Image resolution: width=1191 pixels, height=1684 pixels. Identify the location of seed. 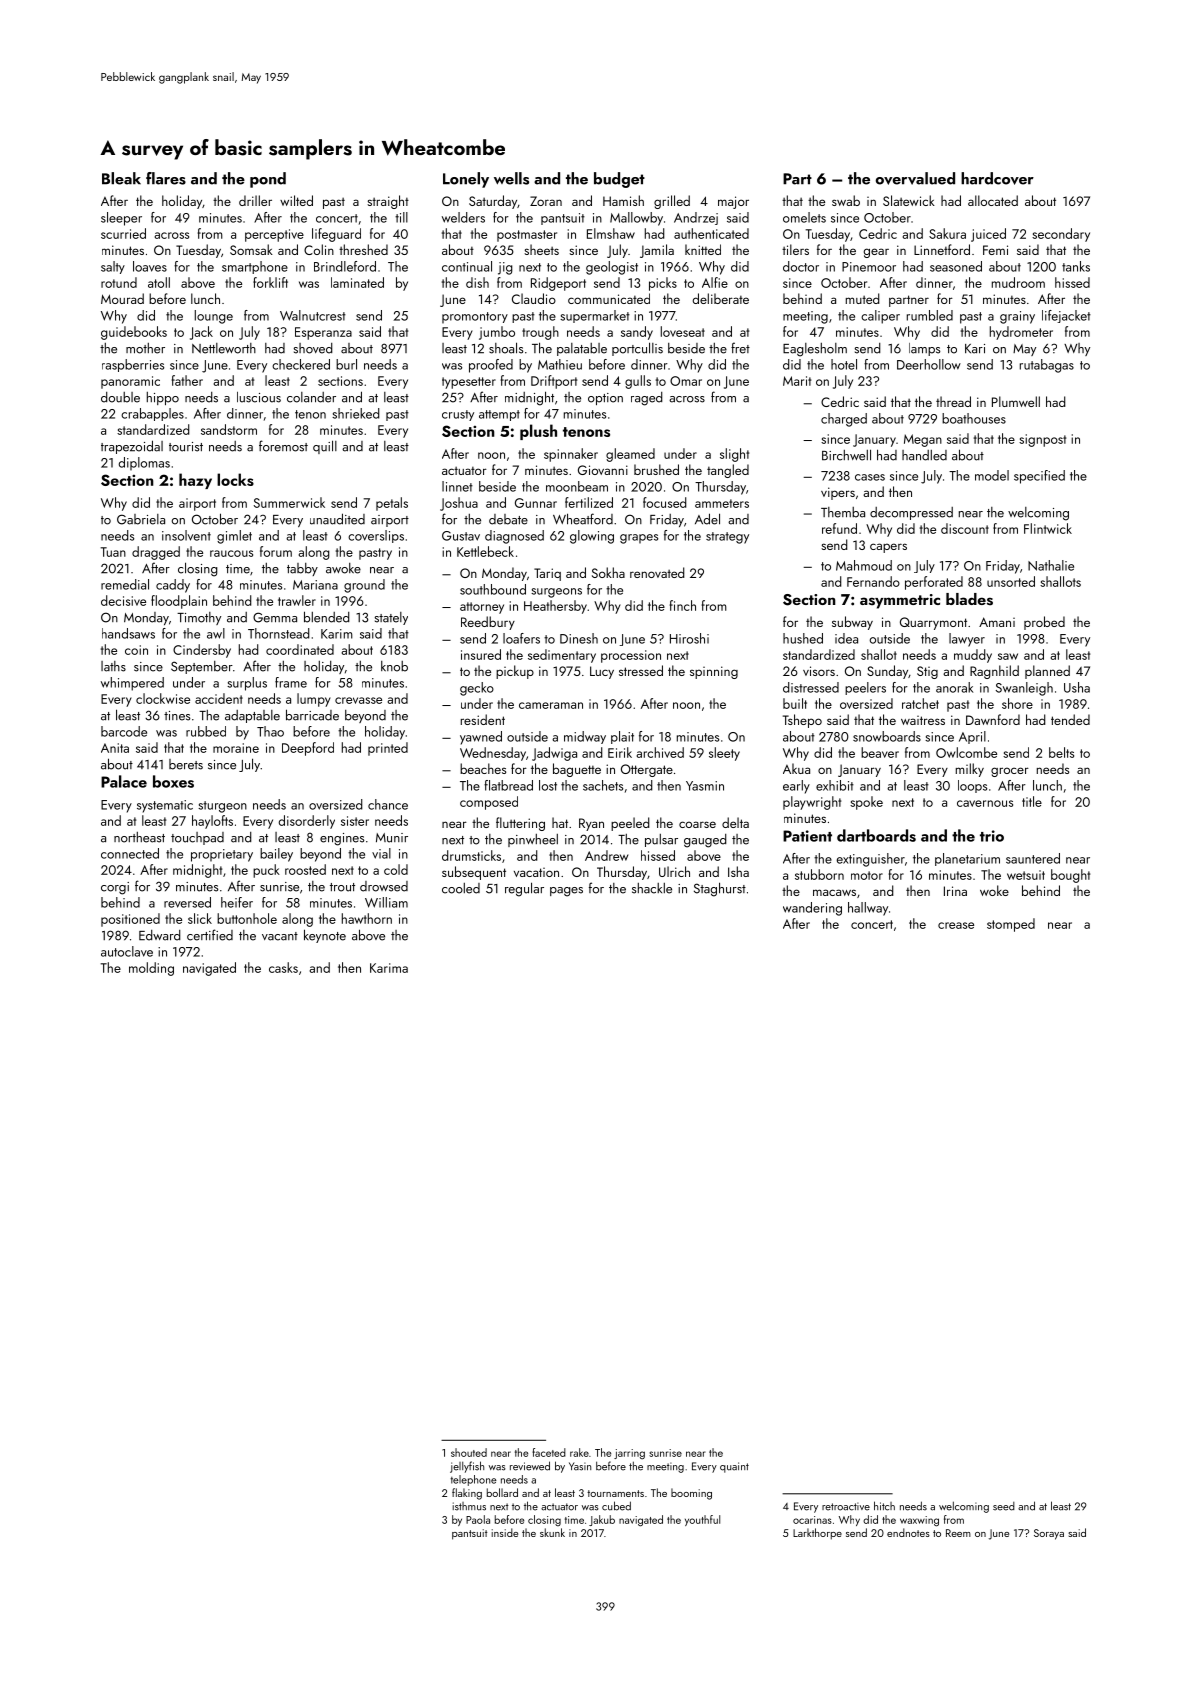
(1004, 1506).
